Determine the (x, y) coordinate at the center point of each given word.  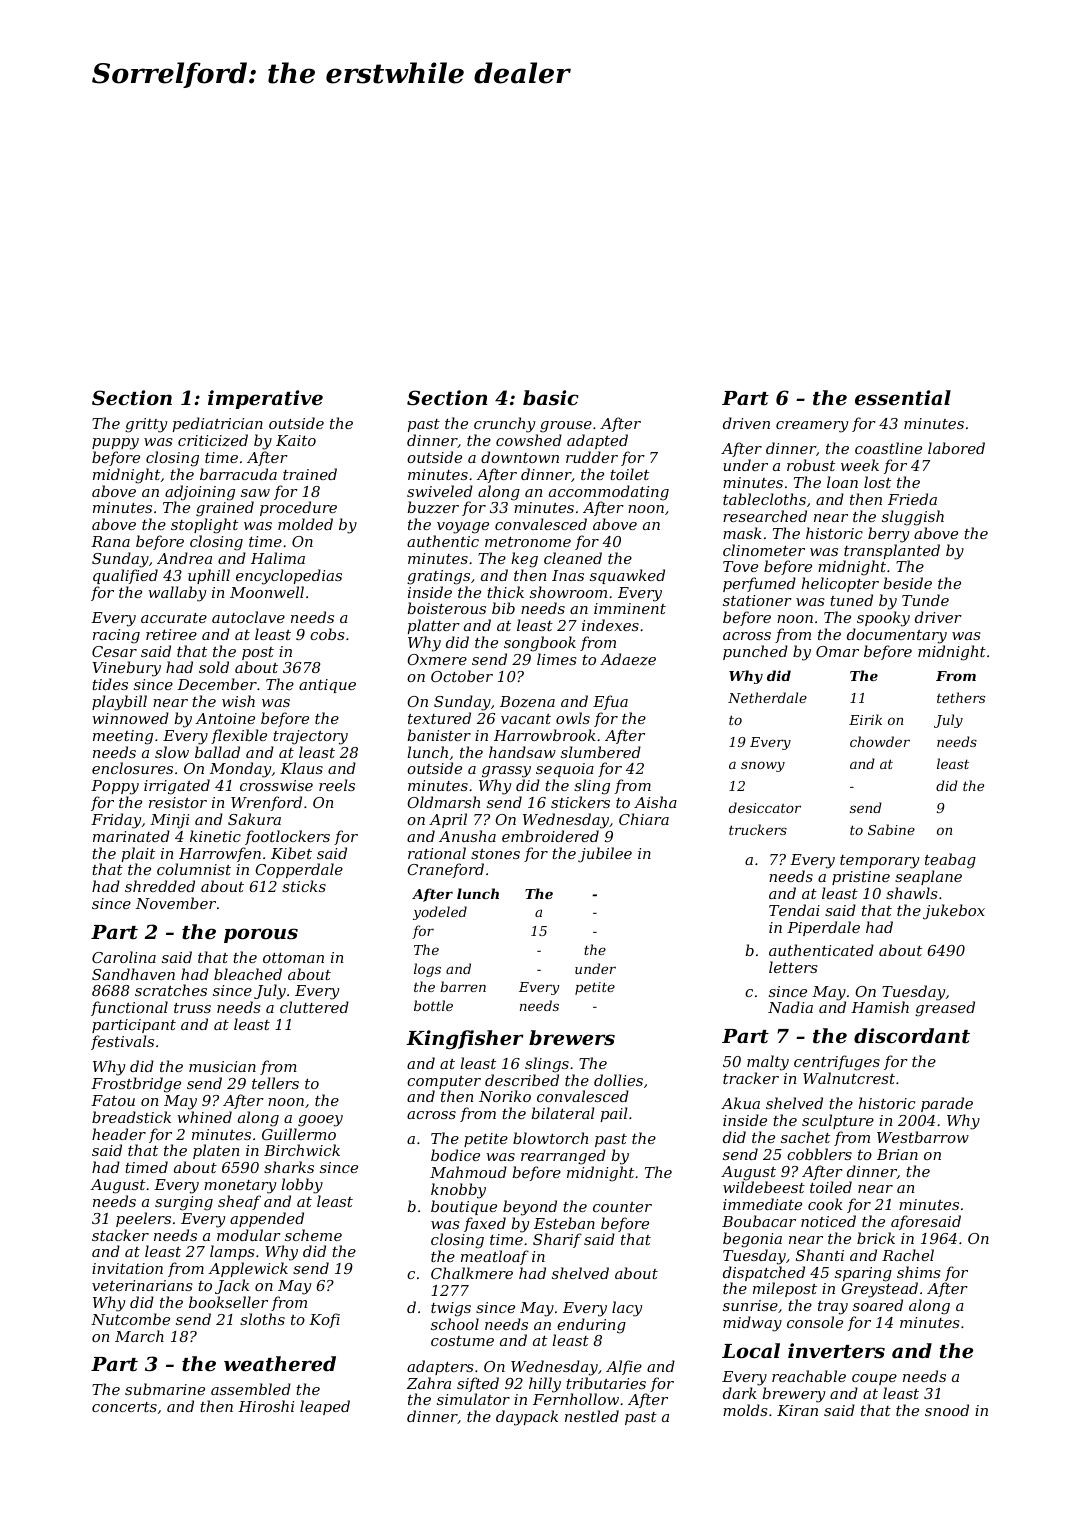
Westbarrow (923, 1137)
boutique (464, 1207)
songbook (540, 644)
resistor (178, 802)
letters (793, 967)
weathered (280, 1363)
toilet (629, 474)
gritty (146, 425)
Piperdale (823, 928)
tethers (961, 697)
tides (110, 684)
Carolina (124, 957)
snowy (763, 766)
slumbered (601, 752)
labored (956, 448)
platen (216, 1151)
